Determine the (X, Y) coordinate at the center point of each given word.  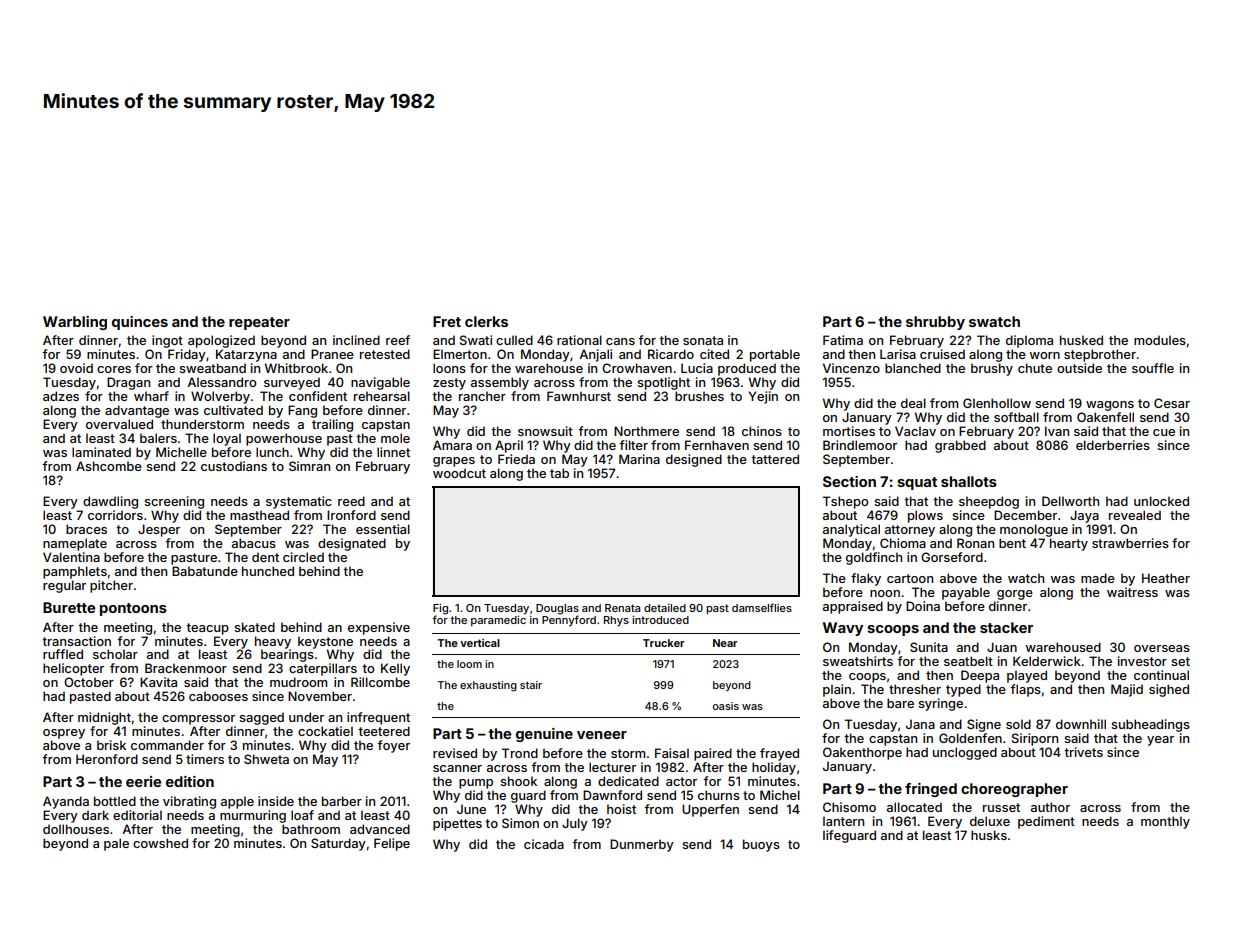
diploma (1029, 341)
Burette (69, 607)
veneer (602, 735)
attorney (910, 531)
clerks (486, 321)
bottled (115, 801)
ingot (167, 341)
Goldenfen (970, 738)
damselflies (762, 607)
